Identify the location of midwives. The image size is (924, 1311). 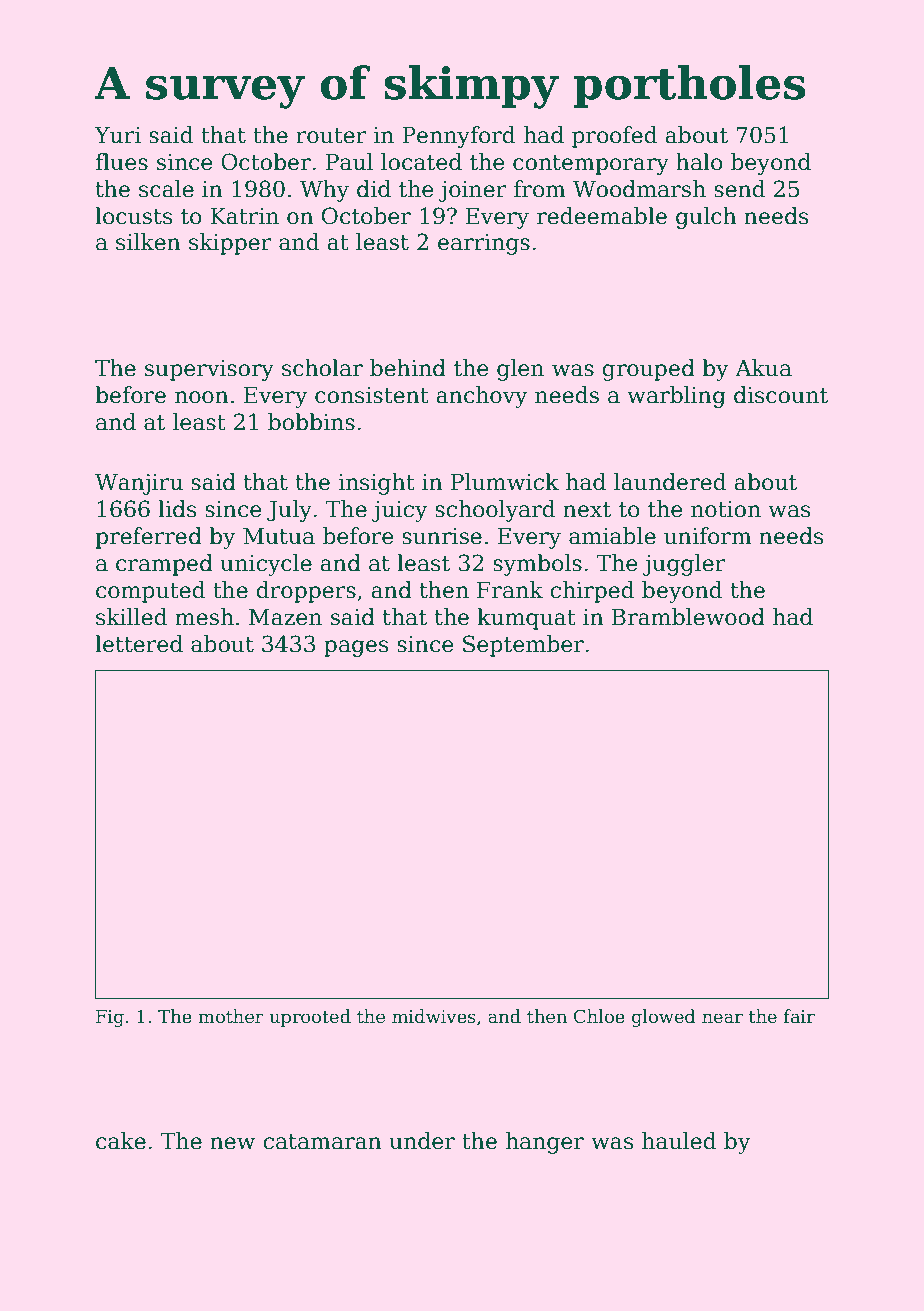
(434, 1016).
